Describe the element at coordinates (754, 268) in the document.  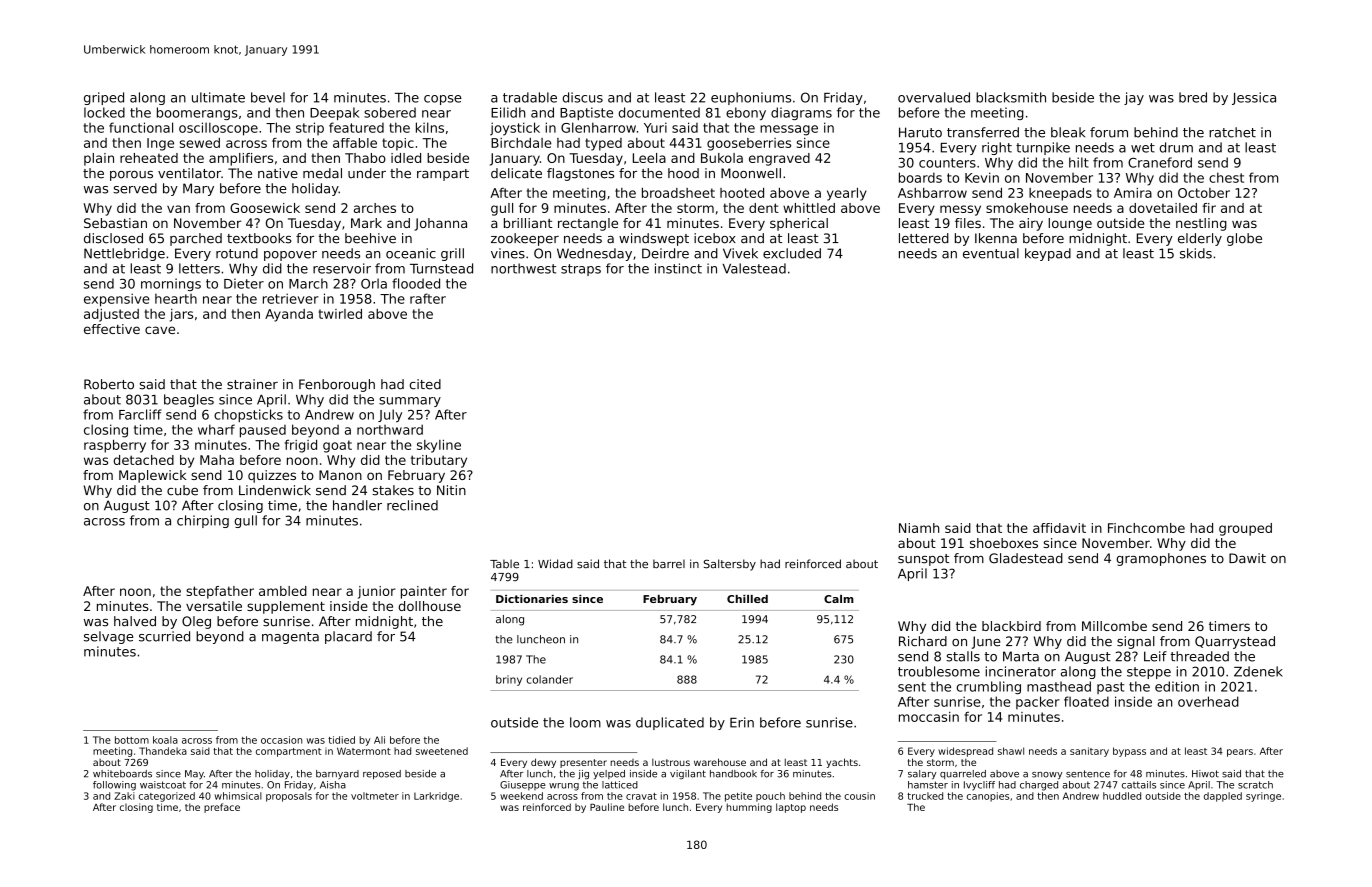
I see `Valestead` at that location.
